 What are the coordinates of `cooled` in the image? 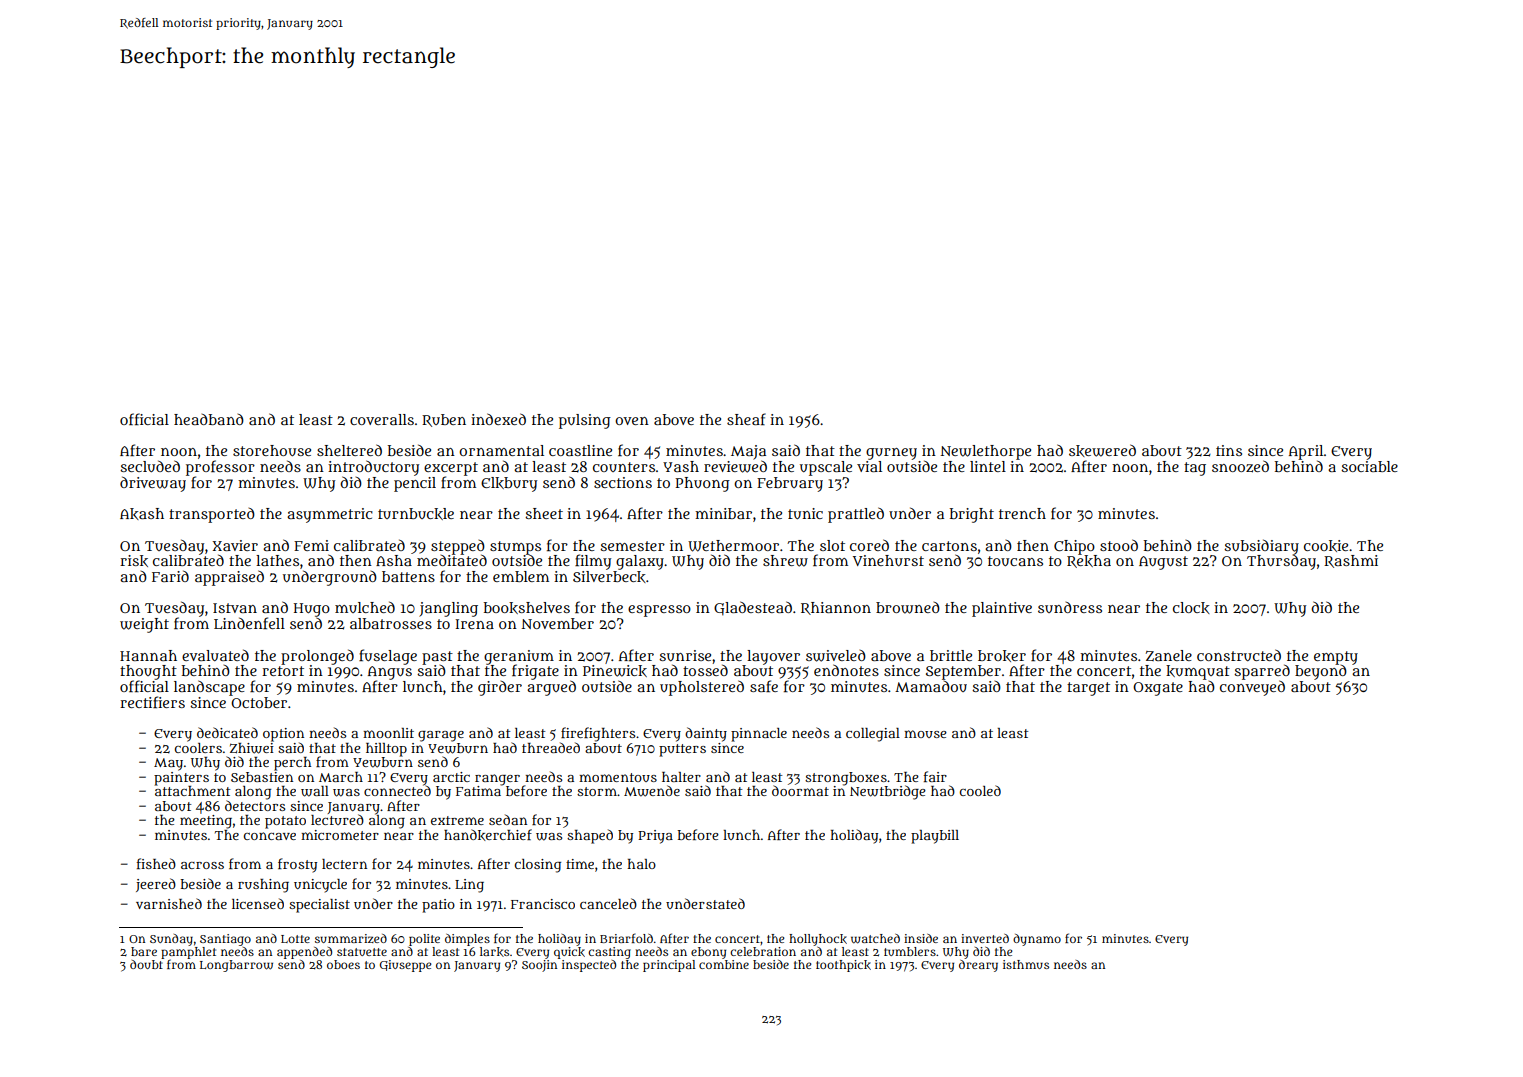 It's located at (980, 790).
